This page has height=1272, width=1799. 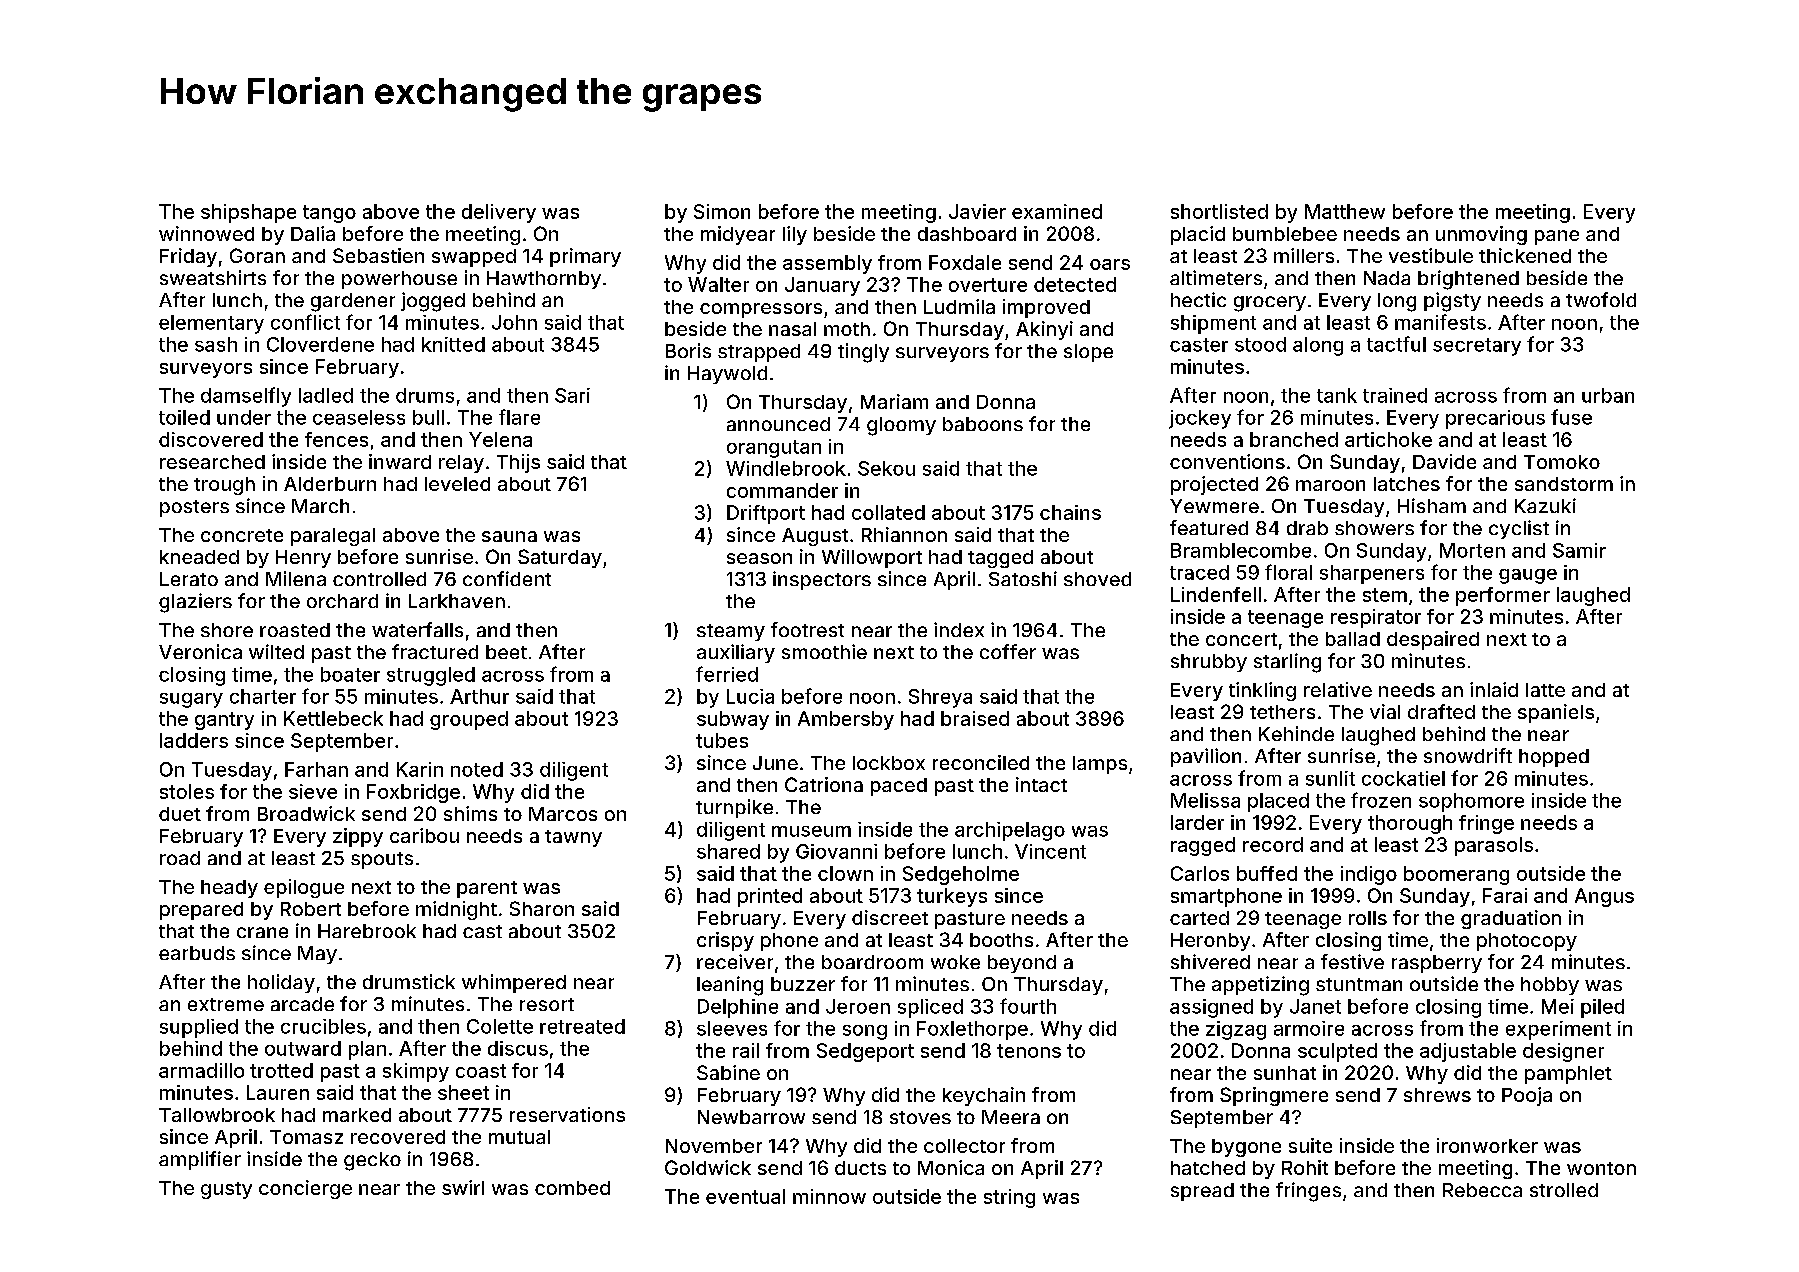 What do you see at coordinates (1337, 395) in the page?
I see `tank` at bounding box center [1337, 395].
